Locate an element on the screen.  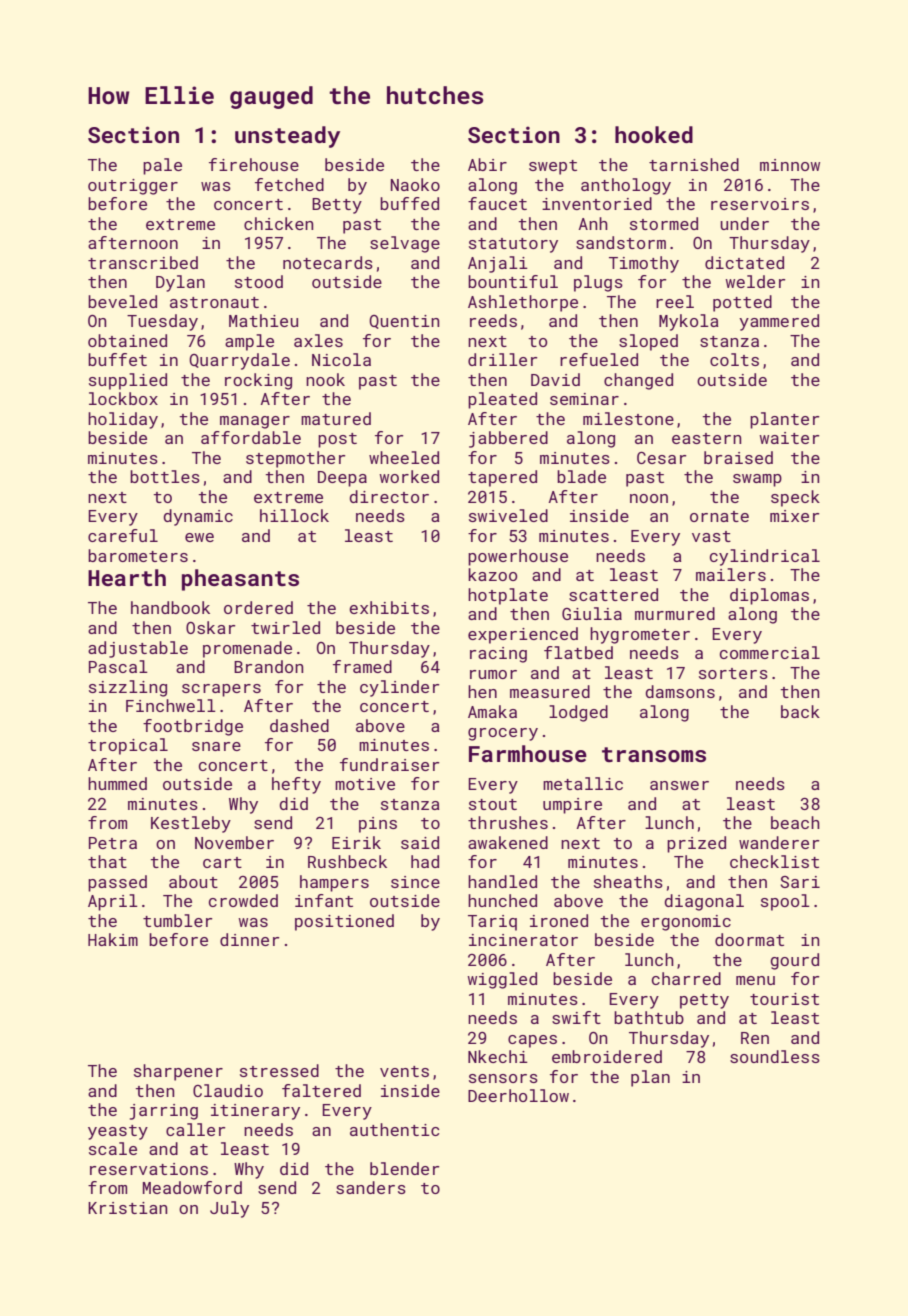
soundless is located at coordinates (775, 1056).
